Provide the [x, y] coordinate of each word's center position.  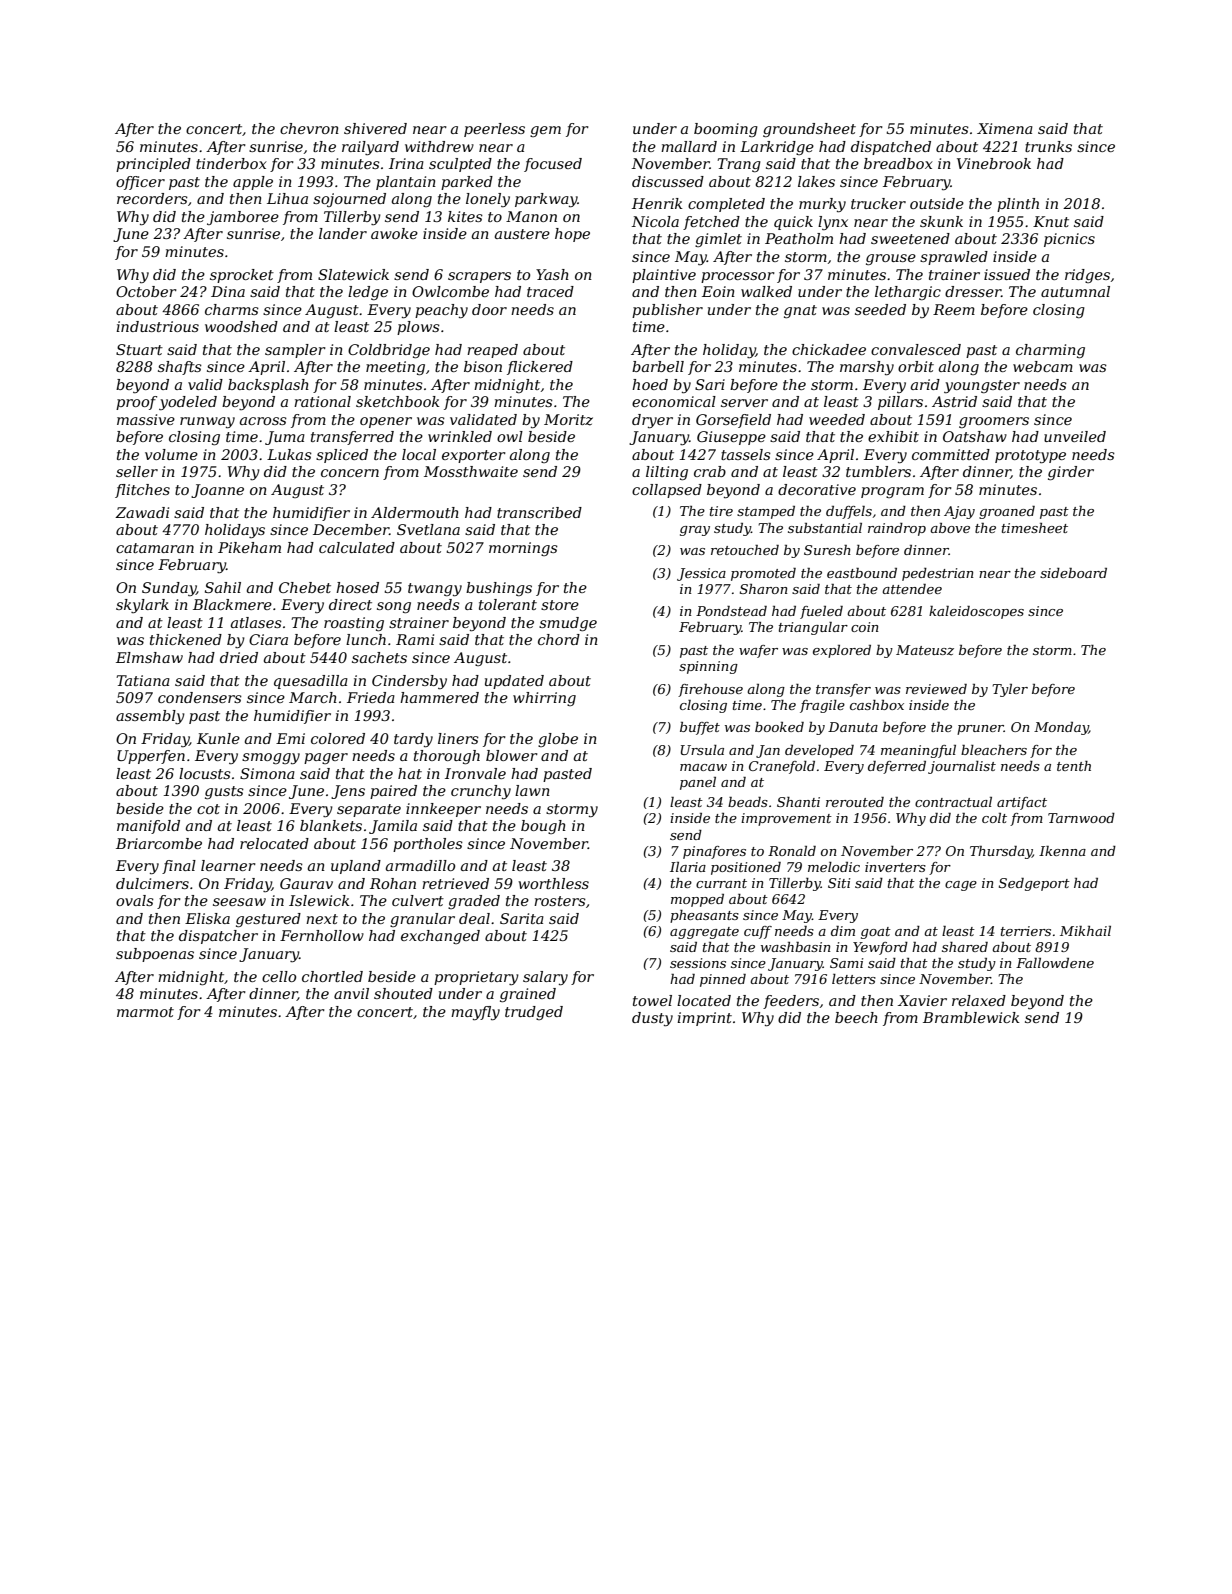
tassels [746, 454]
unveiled [1075, 436]
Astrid [954, 401]
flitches [142, 491]
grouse [891, 259]
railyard [370, 148]
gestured [268, 920]
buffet [700, 728]
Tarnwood [1081, 818]
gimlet [718, 240]
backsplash [268, 386]
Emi [290, 738]
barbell [658, 366]
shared [965, 947]
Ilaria [688, 867]
